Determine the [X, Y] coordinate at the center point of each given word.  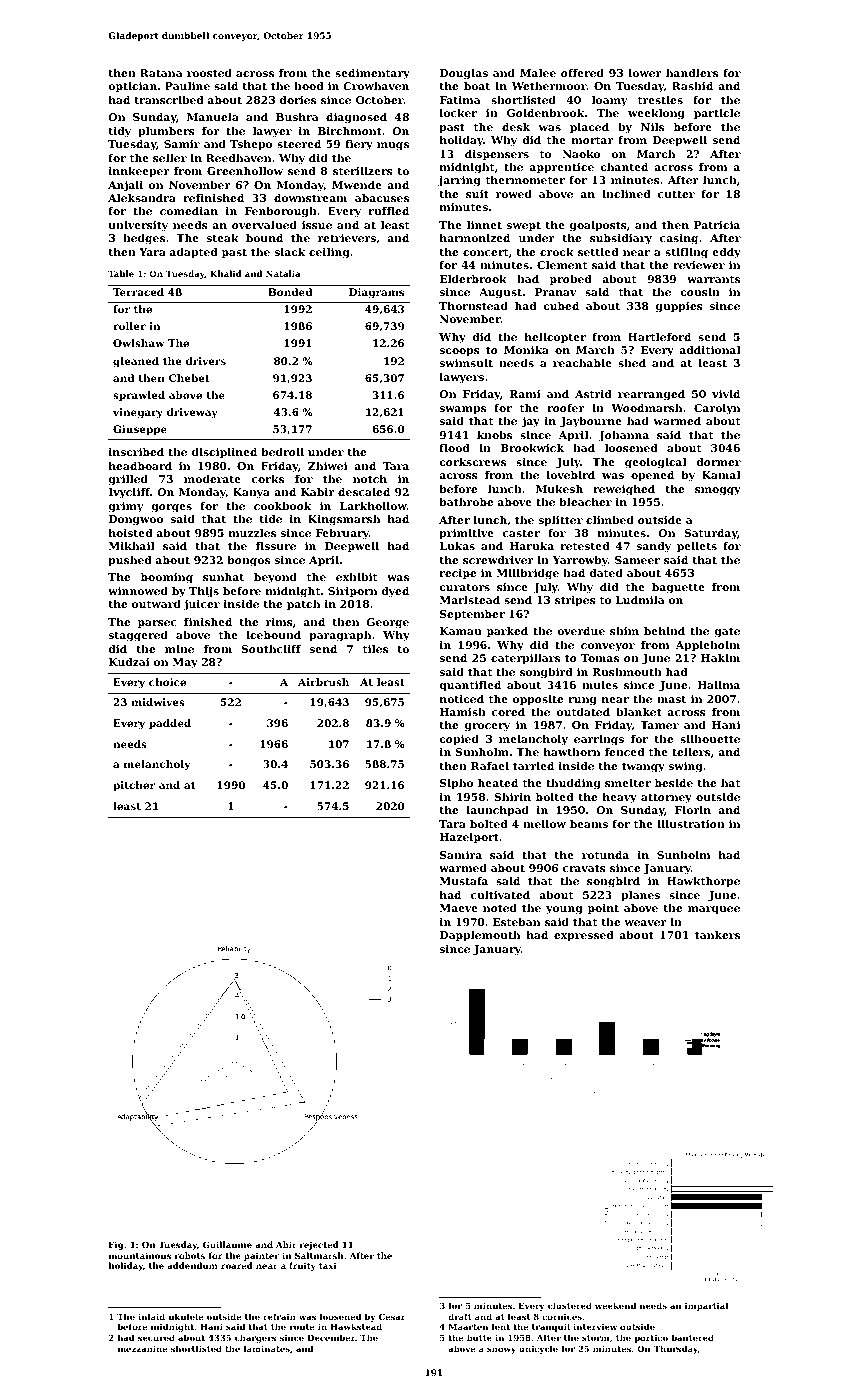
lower [645, 73]
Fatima [460, 100]
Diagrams [376, 293]
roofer [566, 408]
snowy [501, 1350]
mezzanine [142, 1348]
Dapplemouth [480, 936]
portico [651, 1338]
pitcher [134, 786]
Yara [152, 252]
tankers [717, 935]
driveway [192, 413]
